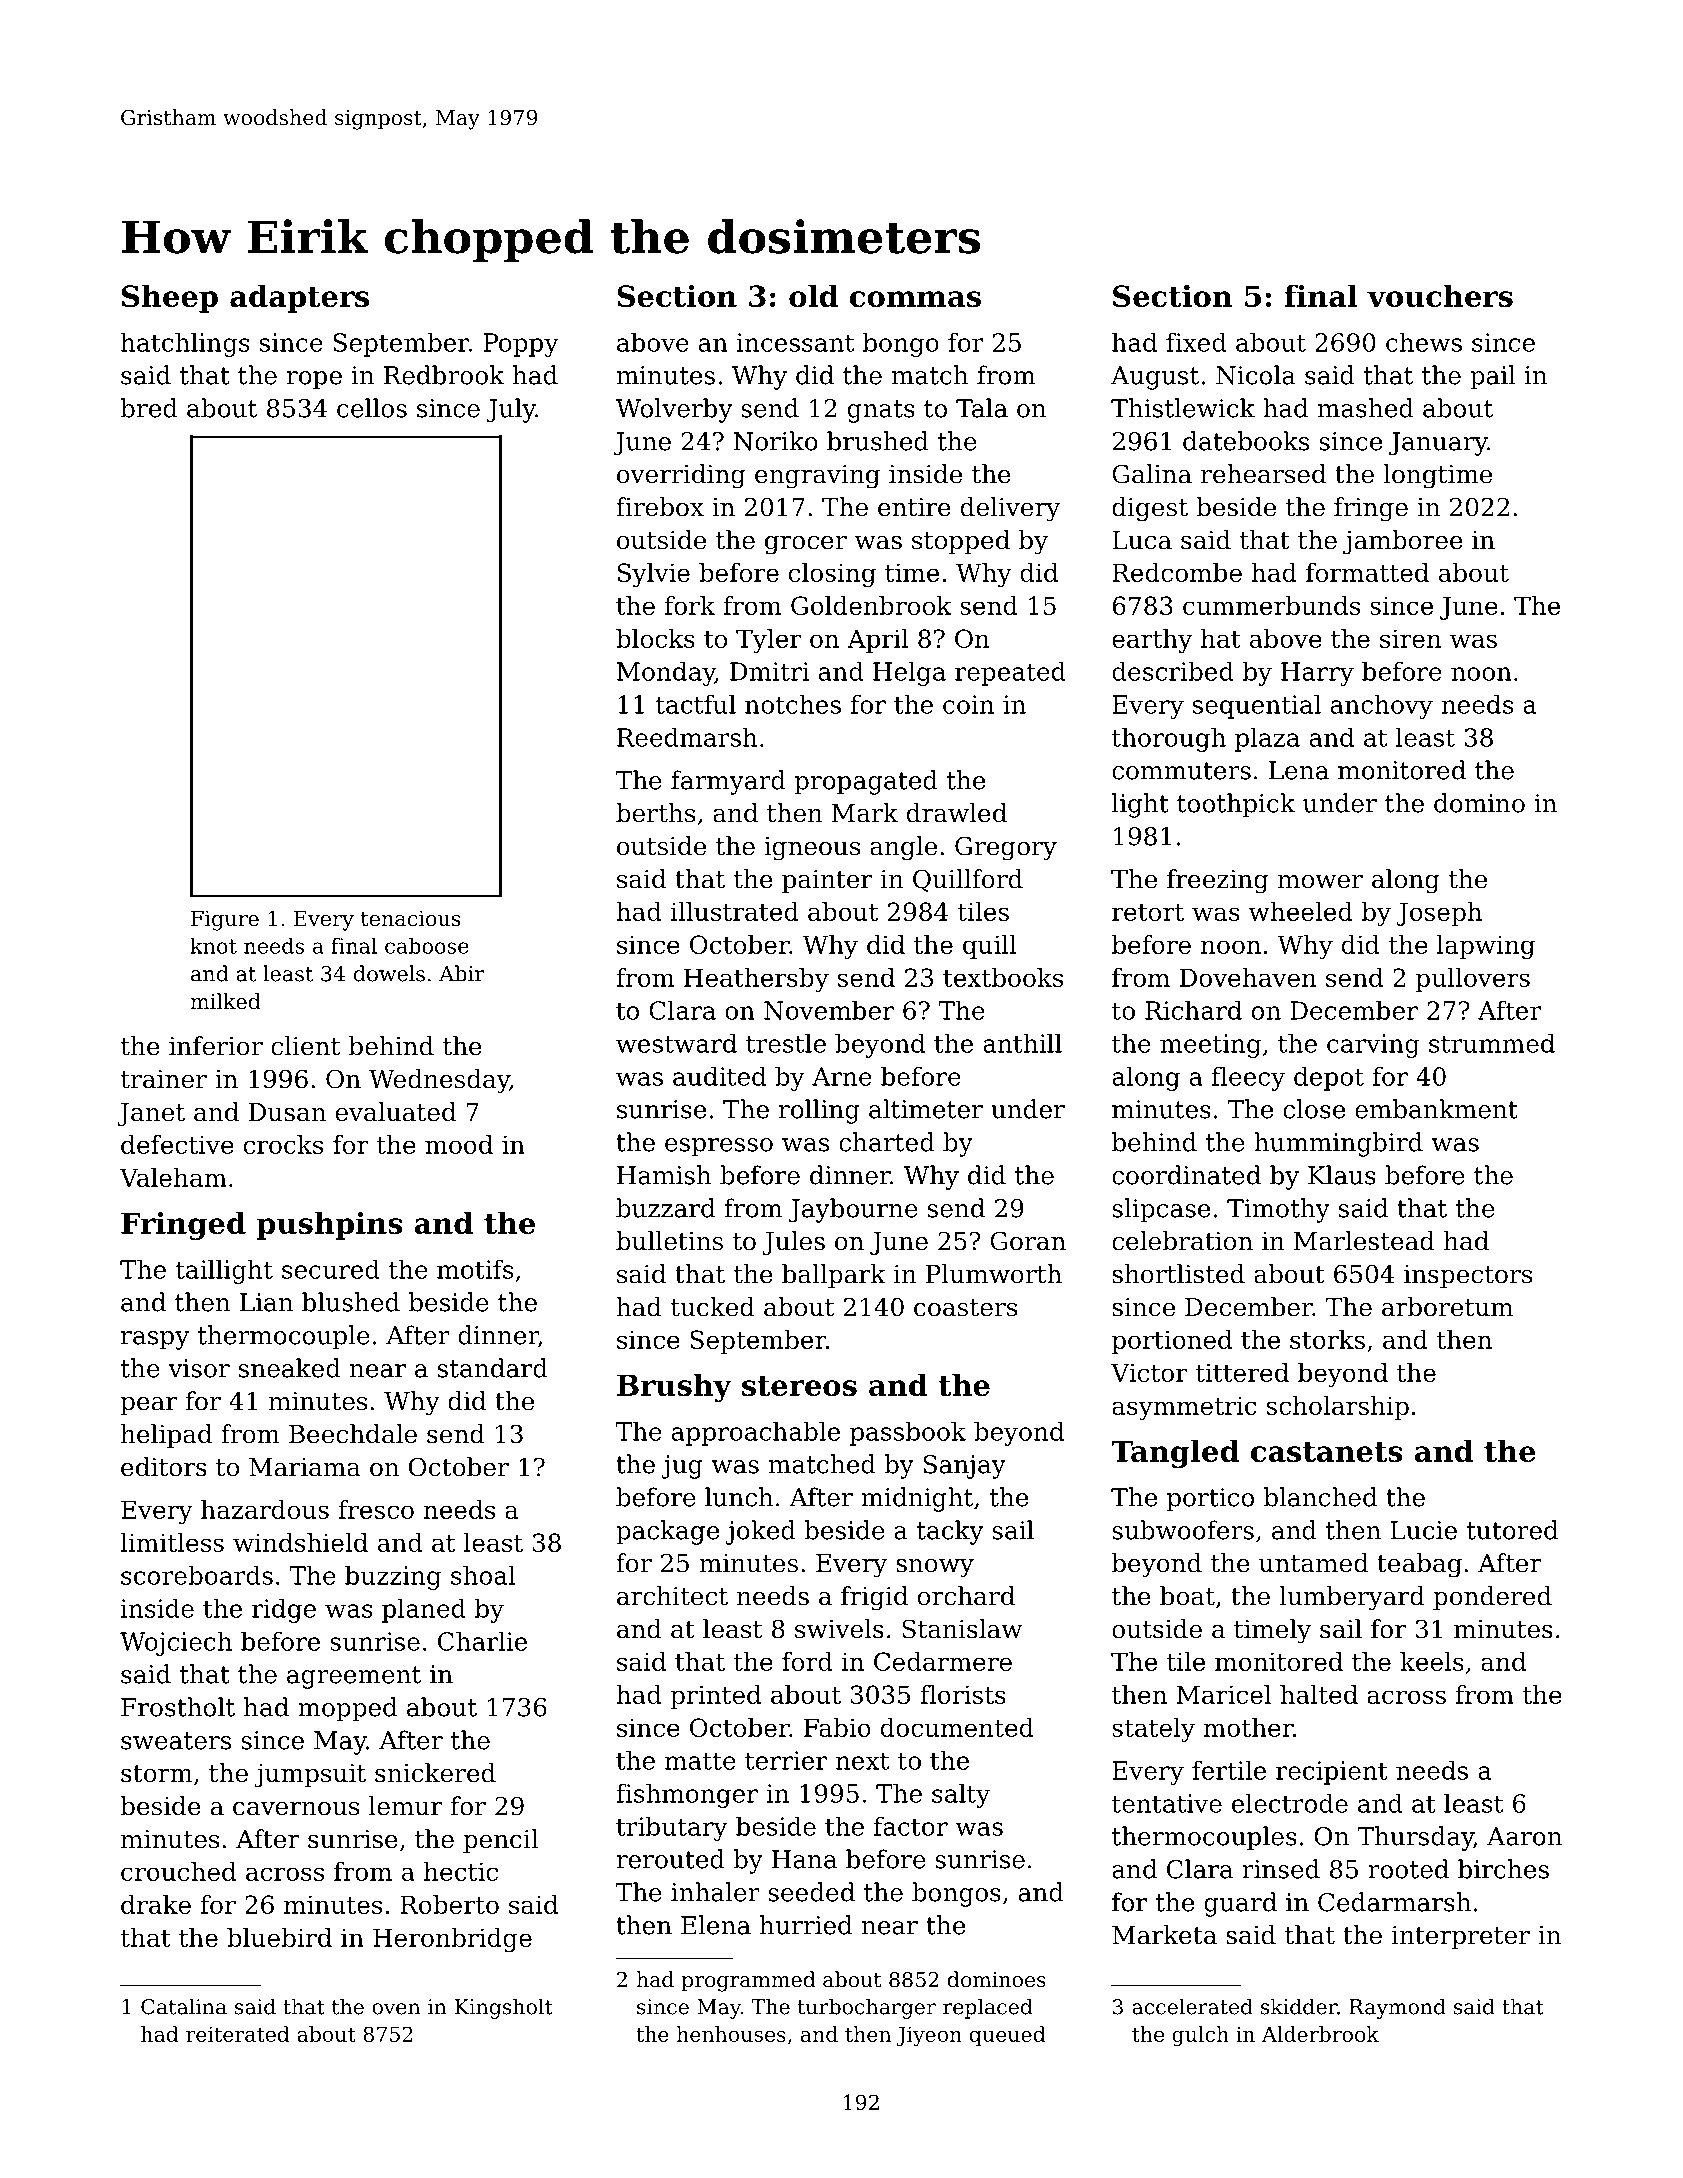 The image size is (1683, 2178). I want to click on Sheep, so click(170, 298).
